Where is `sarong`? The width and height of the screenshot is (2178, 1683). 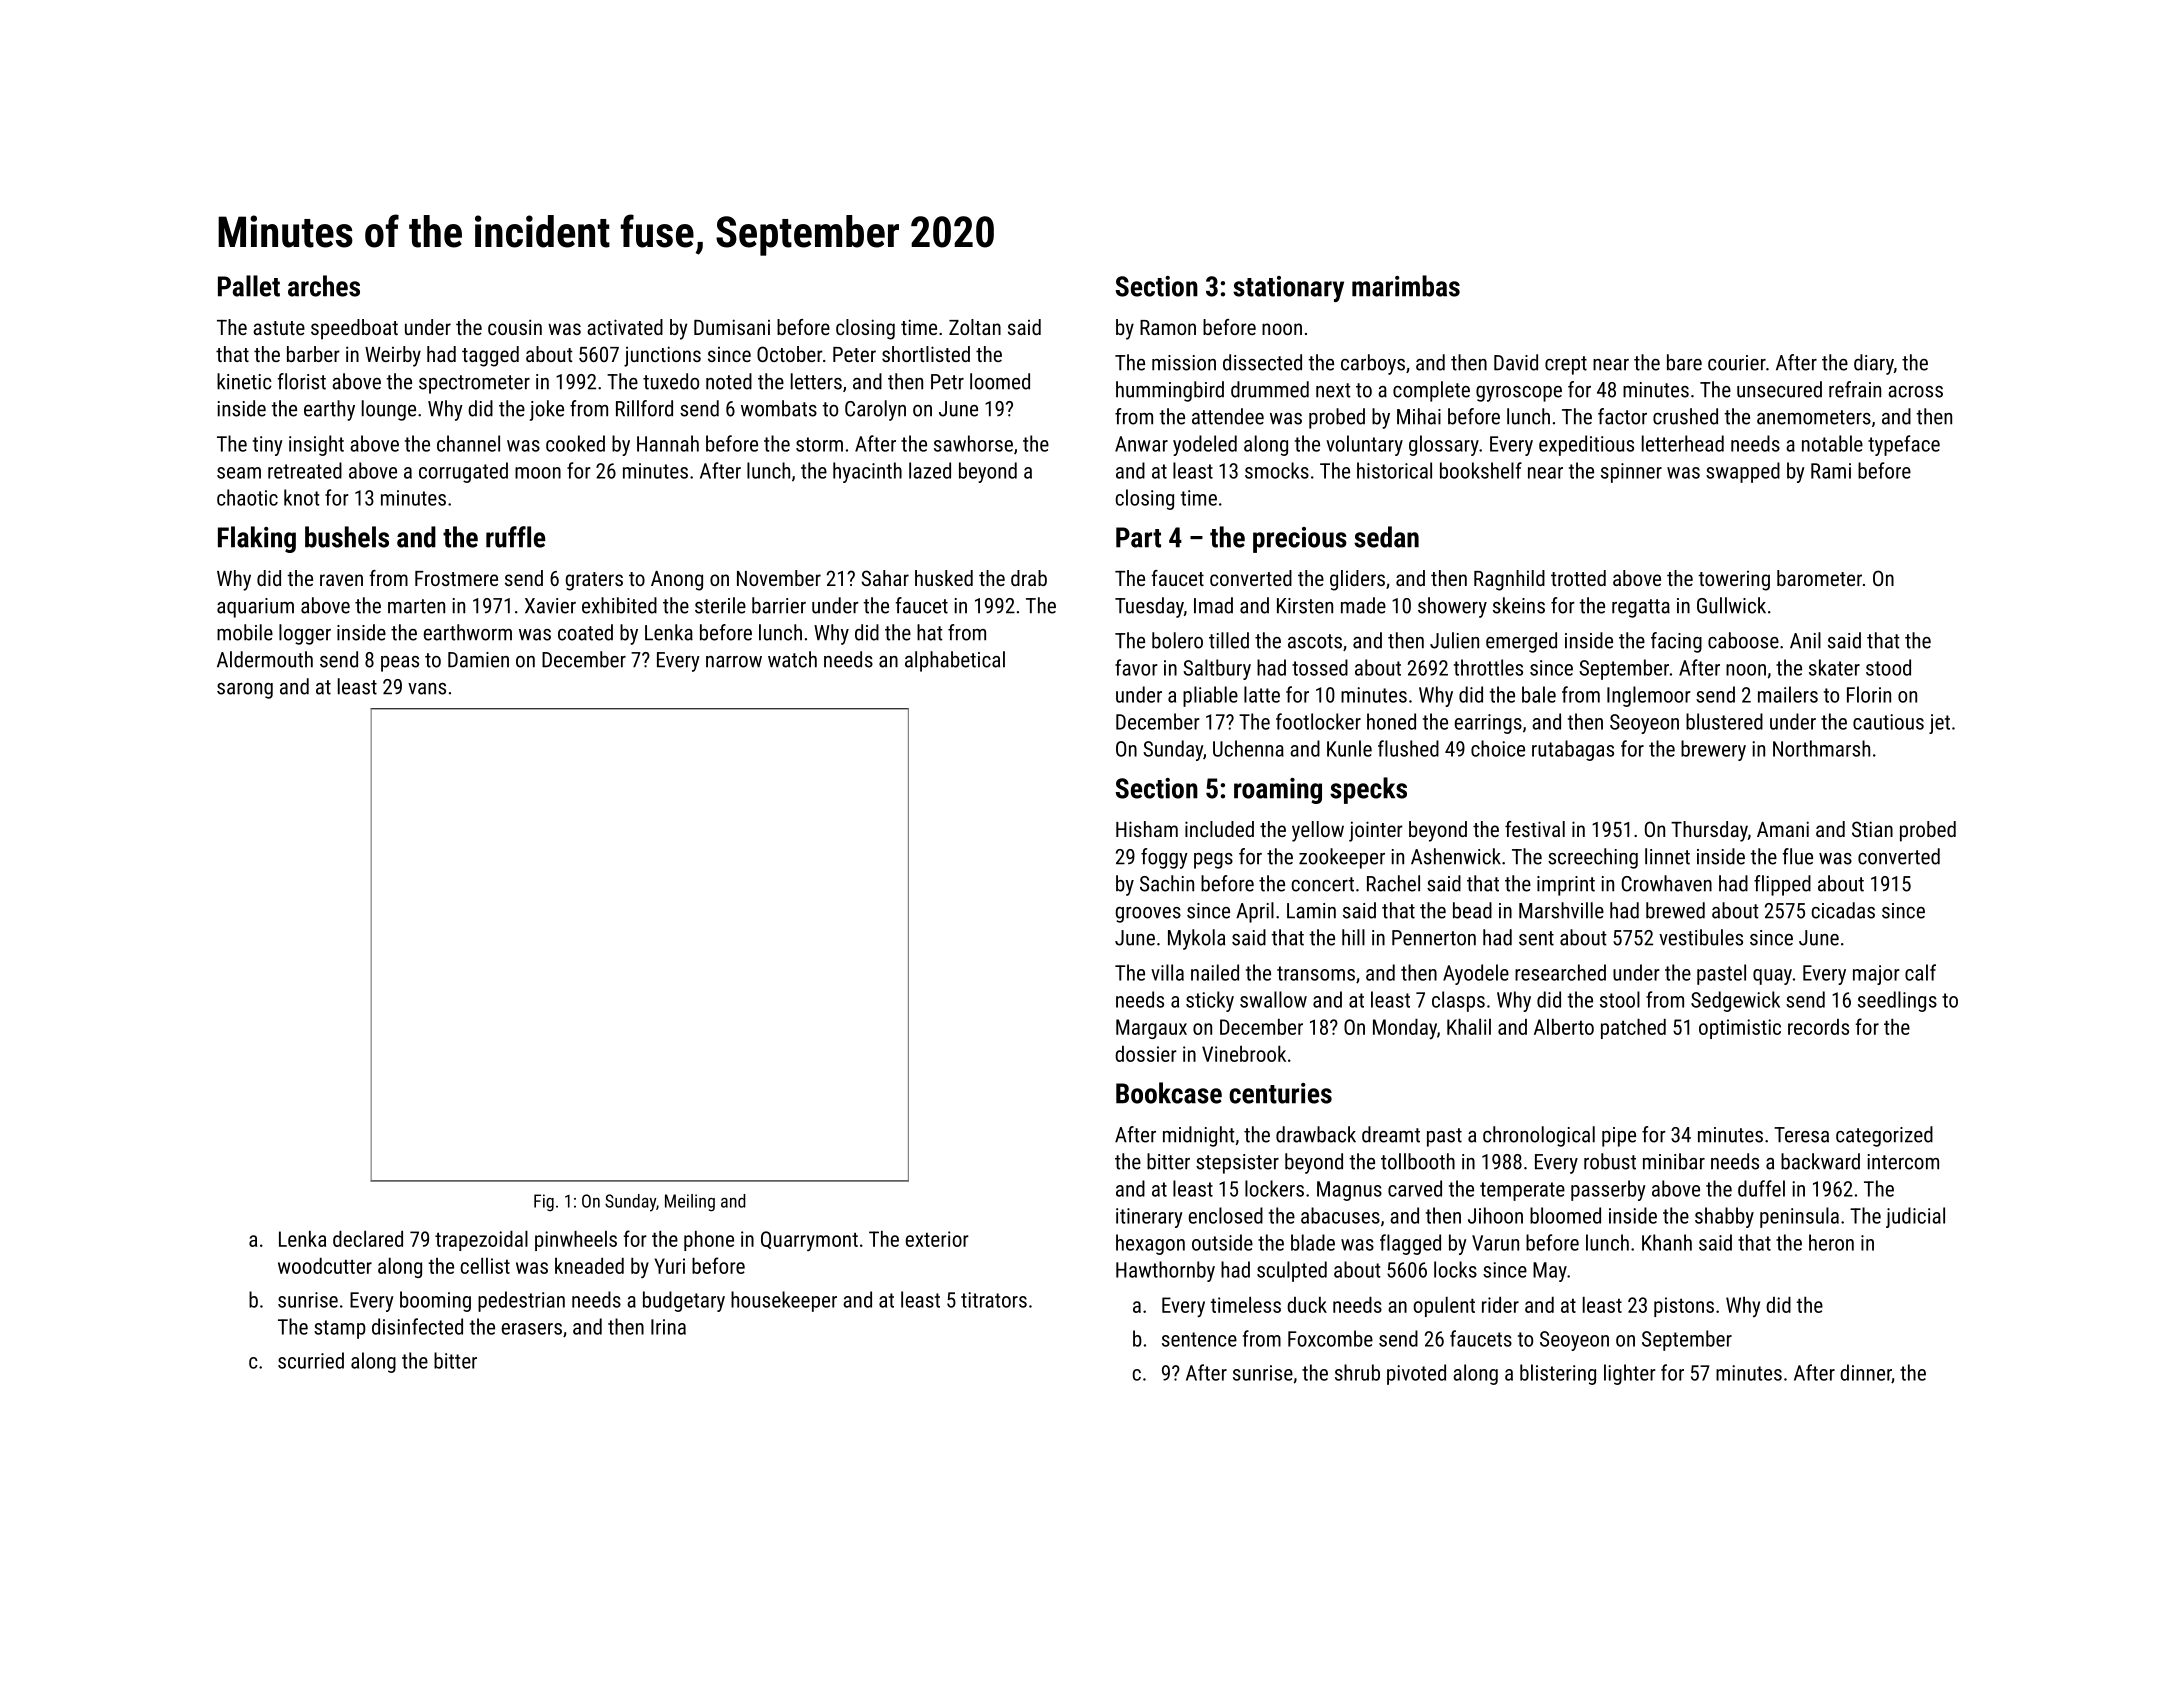
sarong is located at coordinates (245, 691).
